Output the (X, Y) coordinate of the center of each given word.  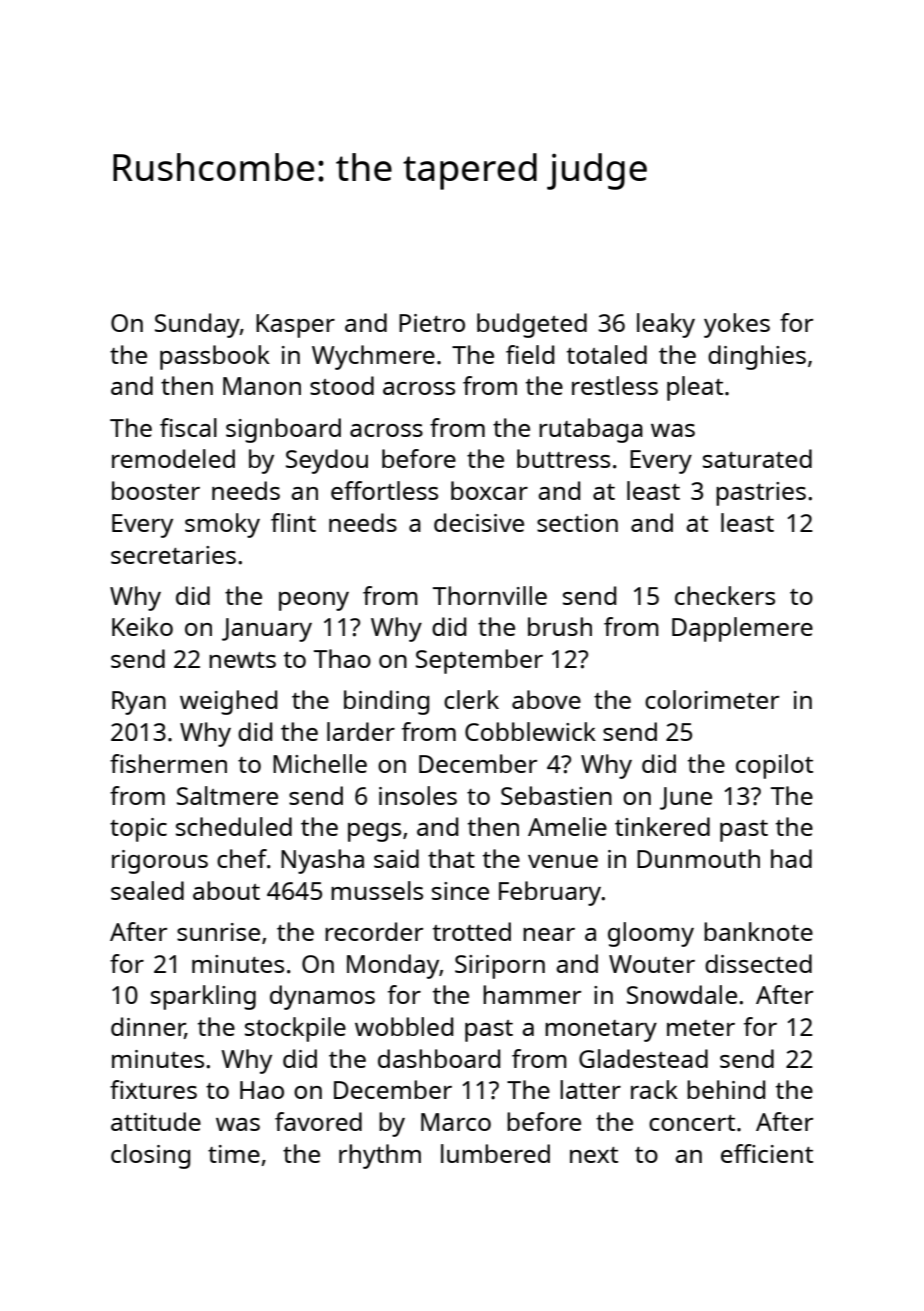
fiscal (188, 427)
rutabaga (591, 430)
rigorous (160, 862)
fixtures (153, 1089)
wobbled (404, 1026)
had (791, 858)
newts (242, 660)
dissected (758, 963)
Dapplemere (742, 629)
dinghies (757, 357)
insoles (418, 795)
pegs (374, 832)
